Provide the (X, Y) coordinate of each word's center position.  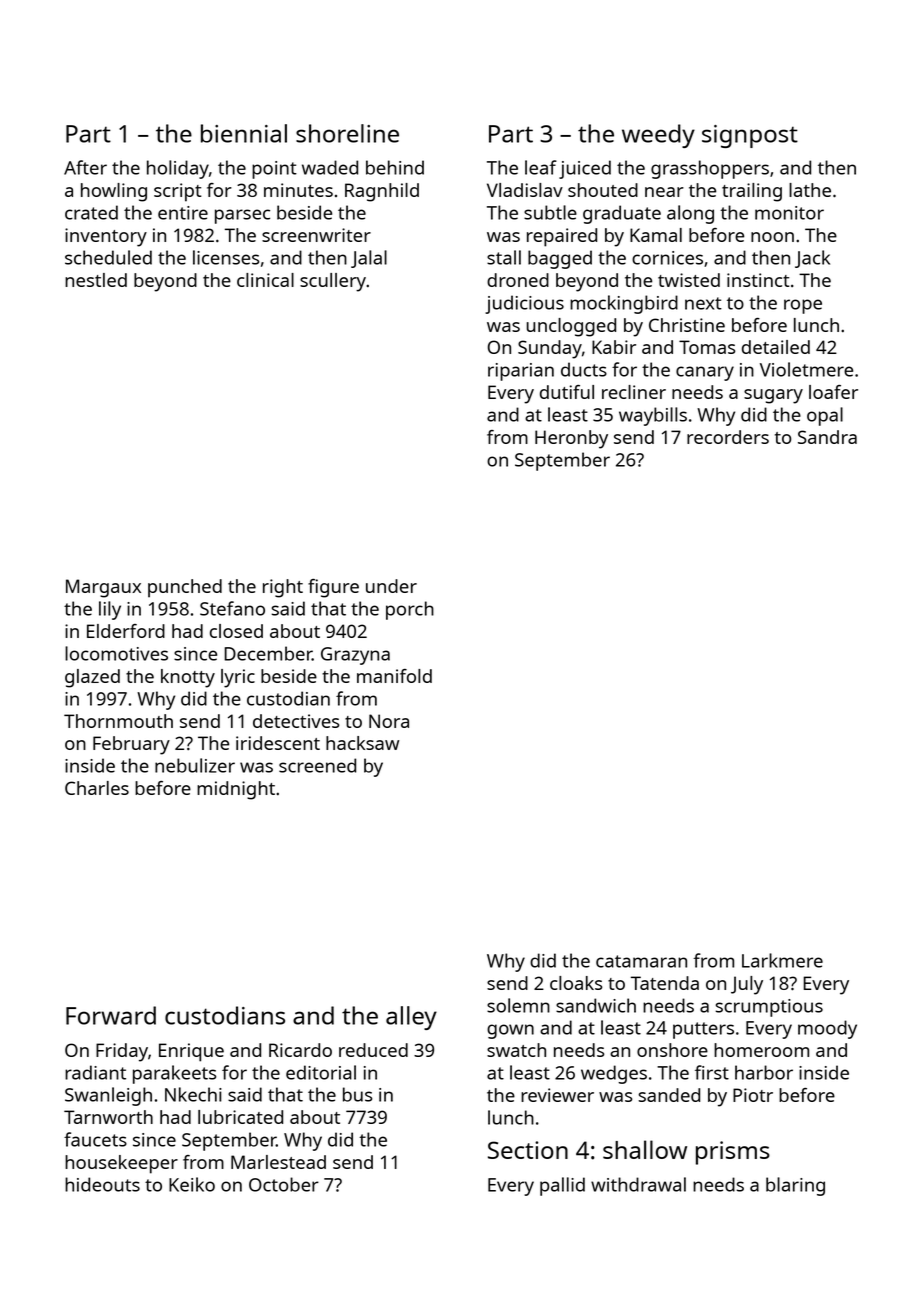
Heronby (571, 439)
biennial (244, 133)
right (283, 588)
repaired (562, 237)
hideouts (102, 1184)
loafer (833, 392)
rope (803, 306)
